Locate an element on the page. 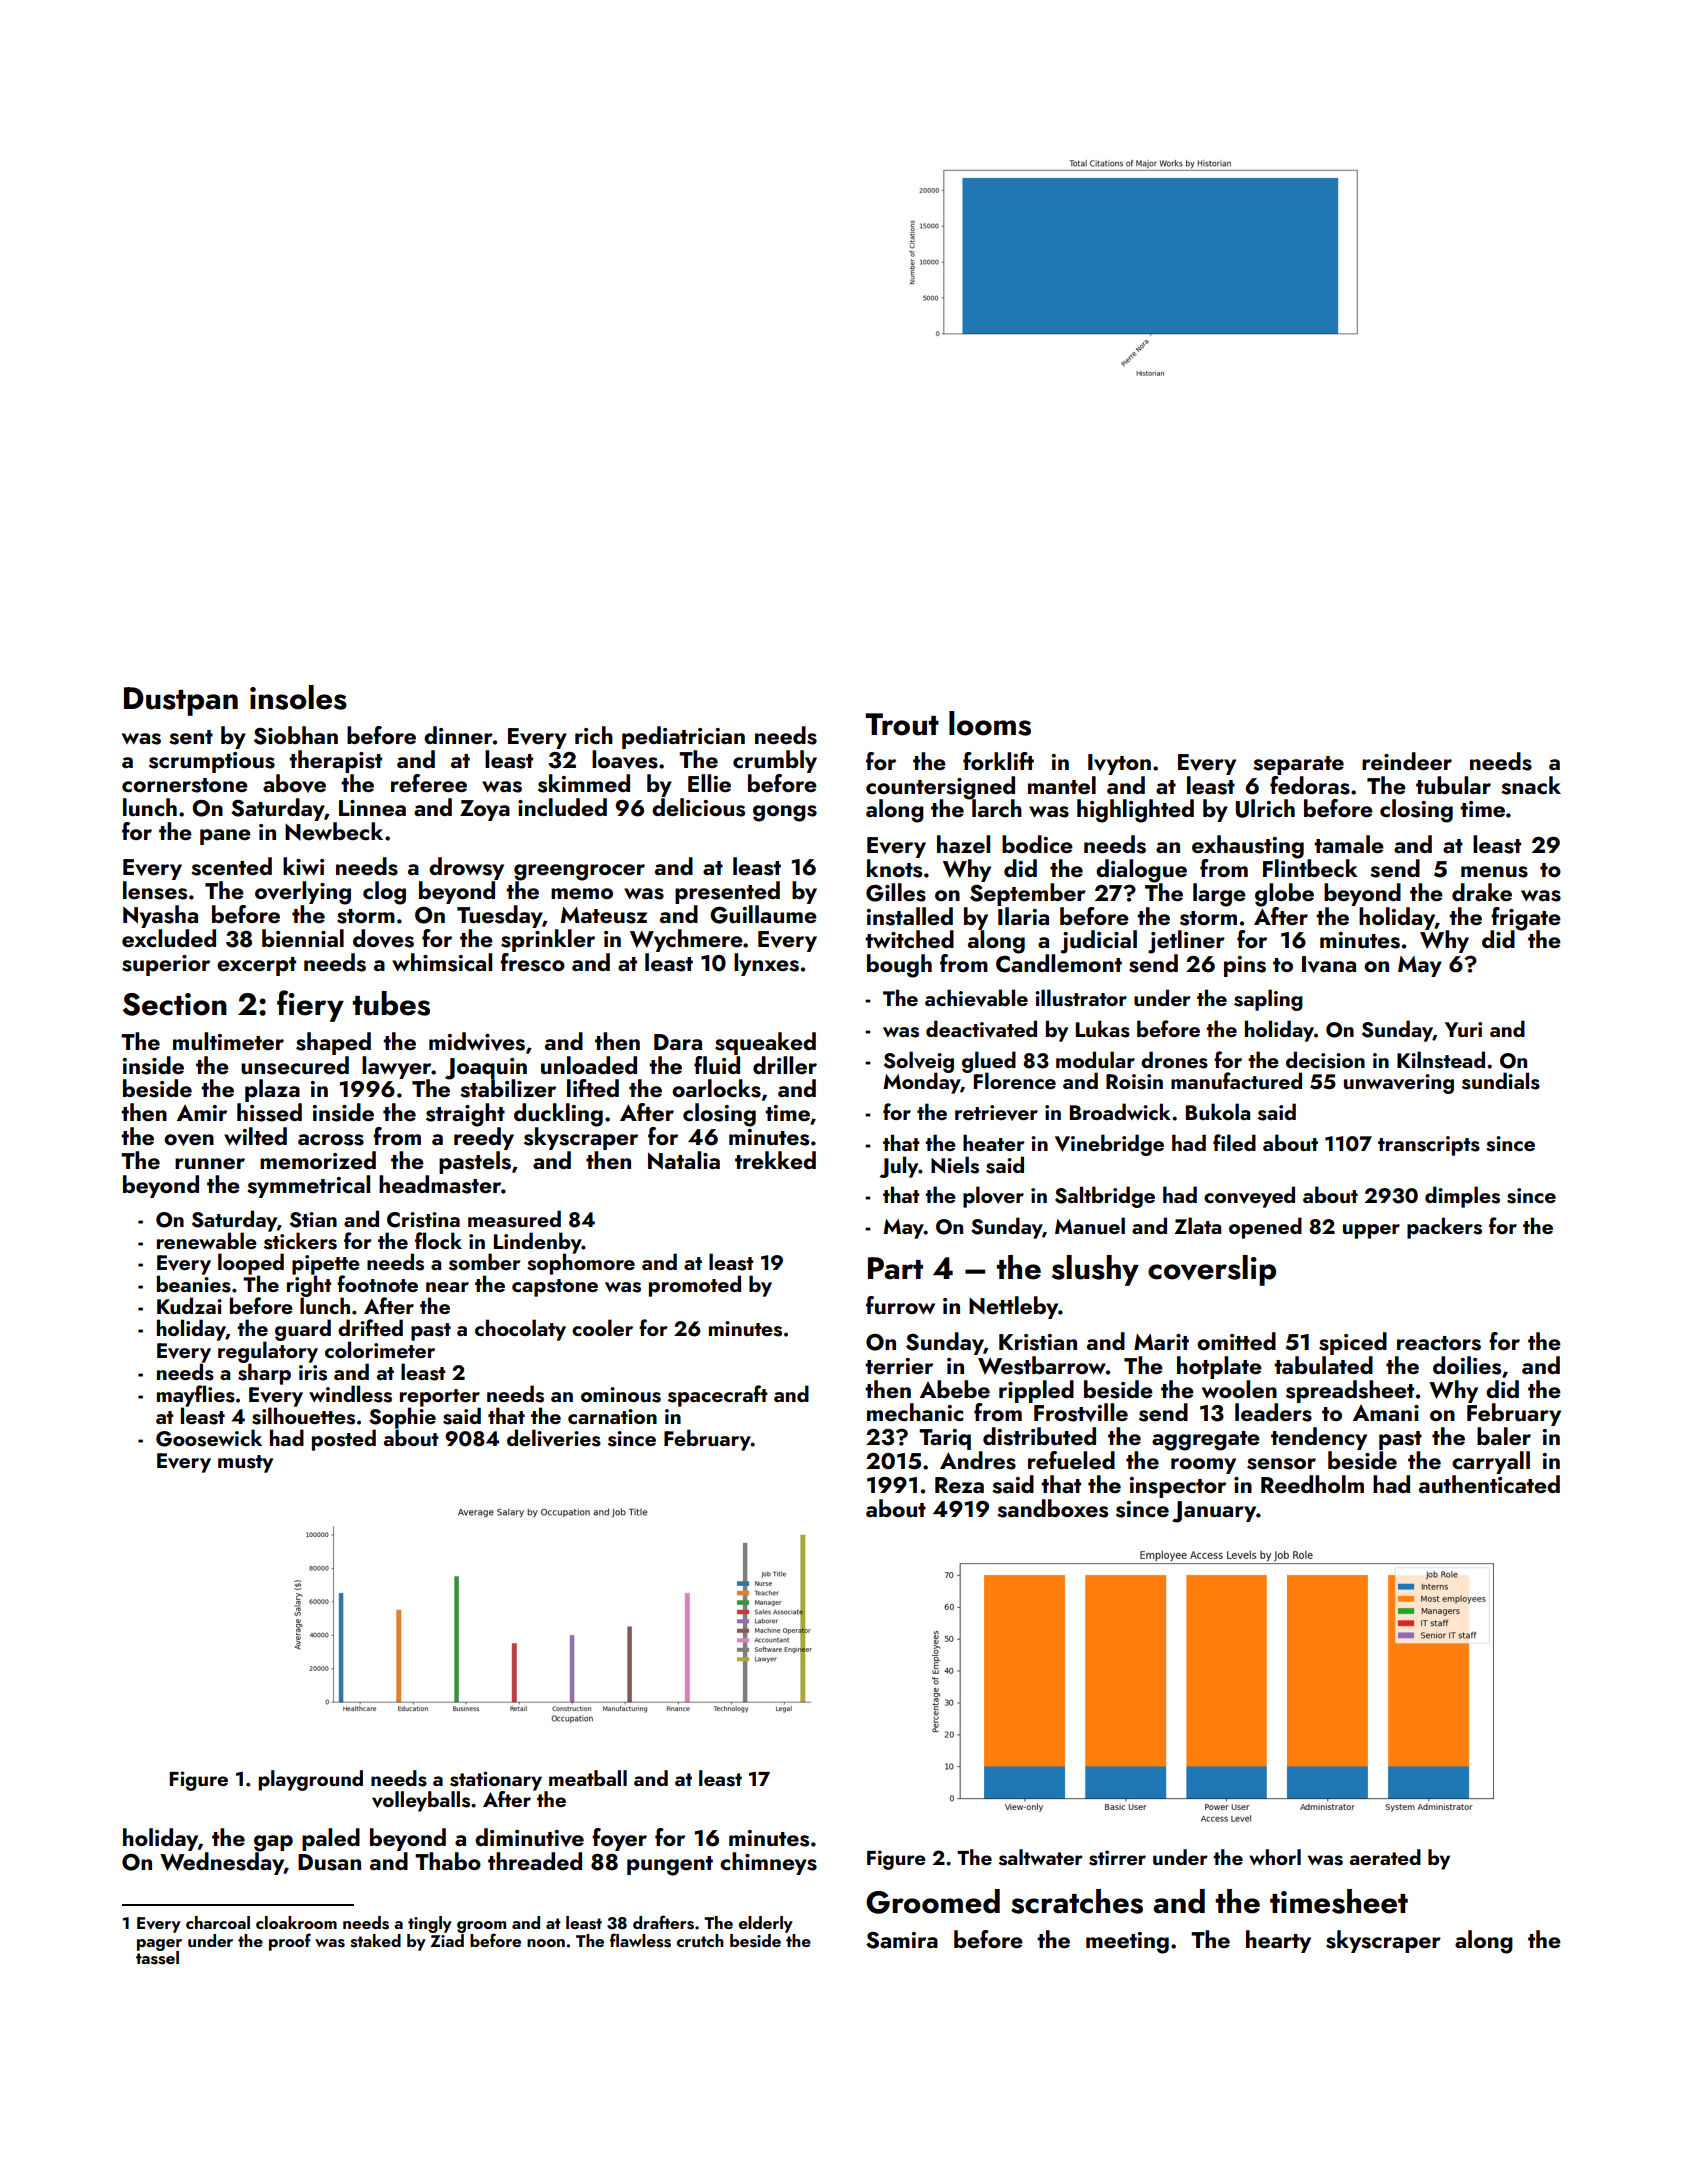 The height and width of the image is (2178, 1683). Part is located at coordinates (895, 1268).
